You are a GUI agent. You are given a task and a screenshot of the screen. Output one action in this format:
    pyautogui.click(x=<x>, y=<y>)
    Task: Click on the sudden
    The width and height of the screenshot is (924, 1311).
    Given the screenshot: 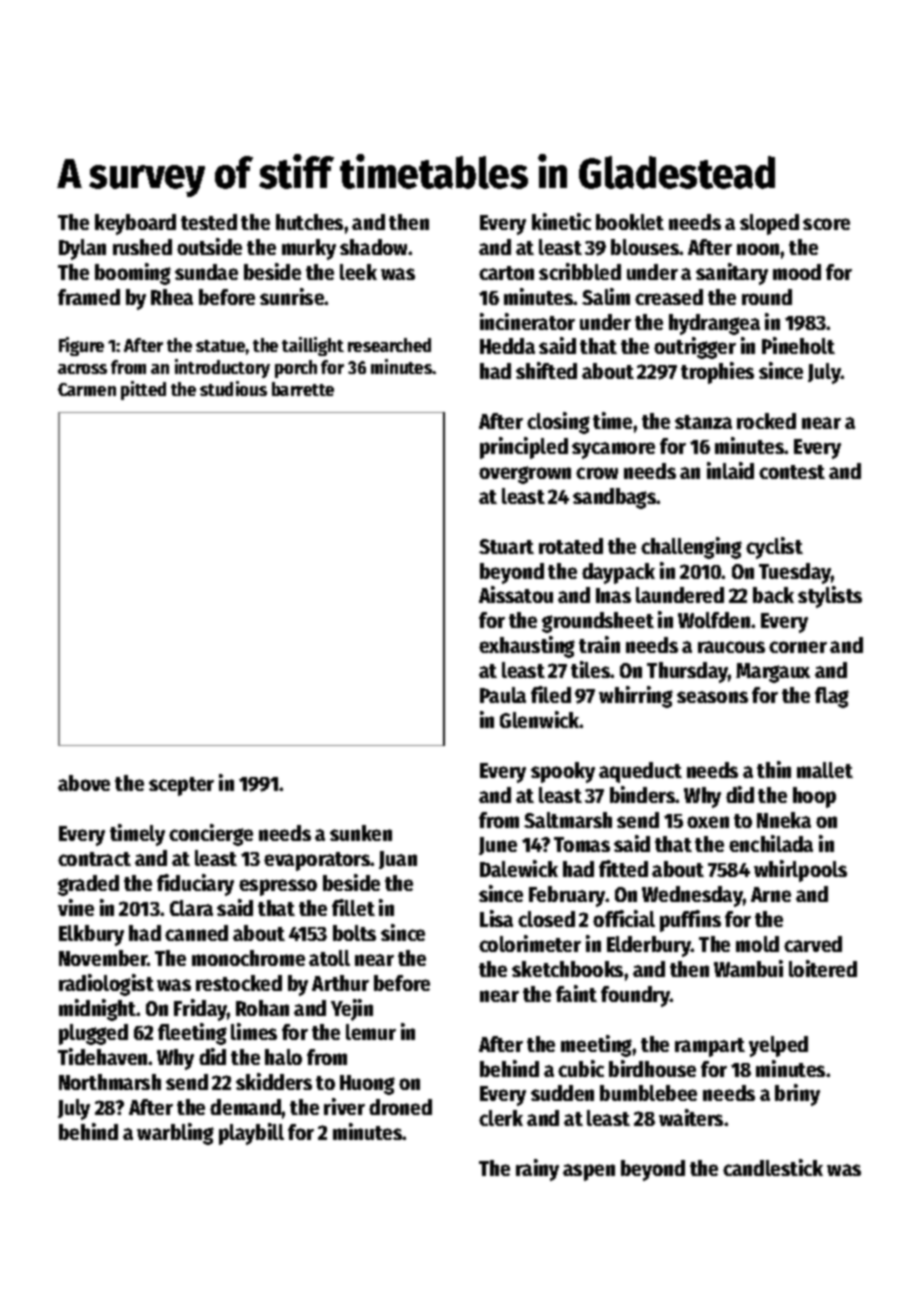 What is the action you would take?
    pyautogui.click(x=562, y=1093)
